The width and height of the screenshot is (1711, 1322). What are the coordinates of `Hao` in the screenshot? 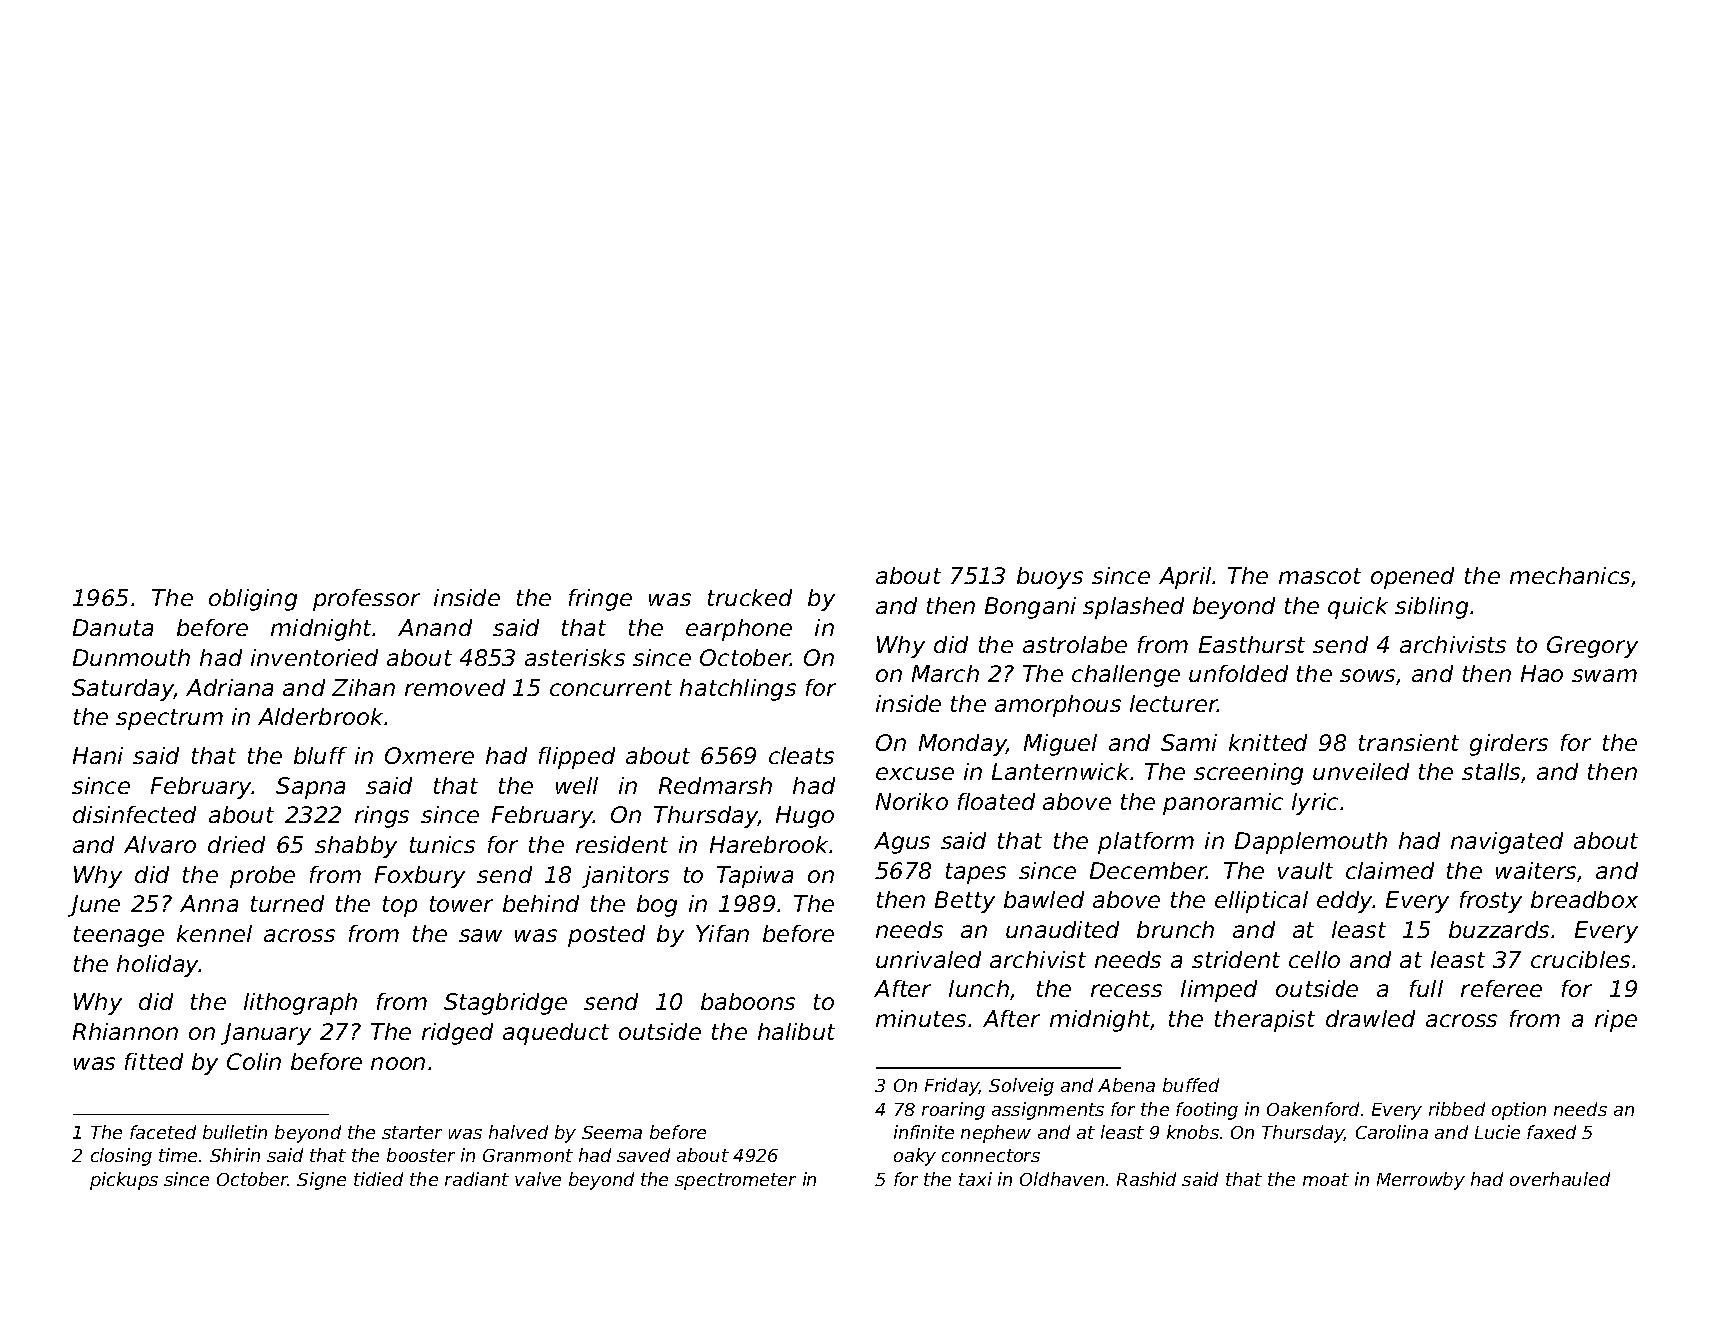 It's located at (1542, 673).
